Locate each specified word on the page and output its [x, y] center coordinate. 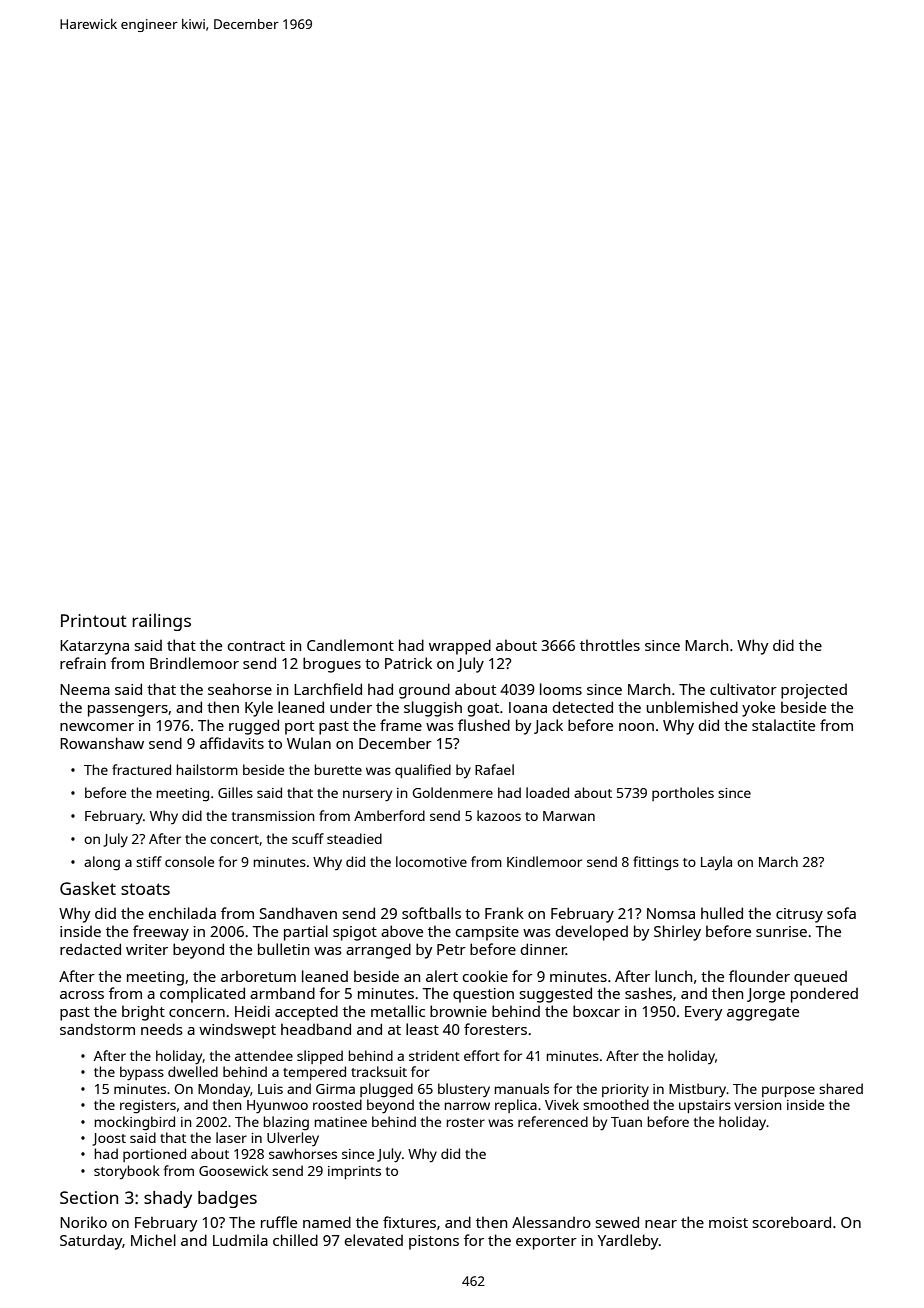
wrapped [460, 647]
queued [820, 978]
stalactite [783, 725]
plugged [386, 1090]
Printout [94, 620]
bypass [142, 1073]
